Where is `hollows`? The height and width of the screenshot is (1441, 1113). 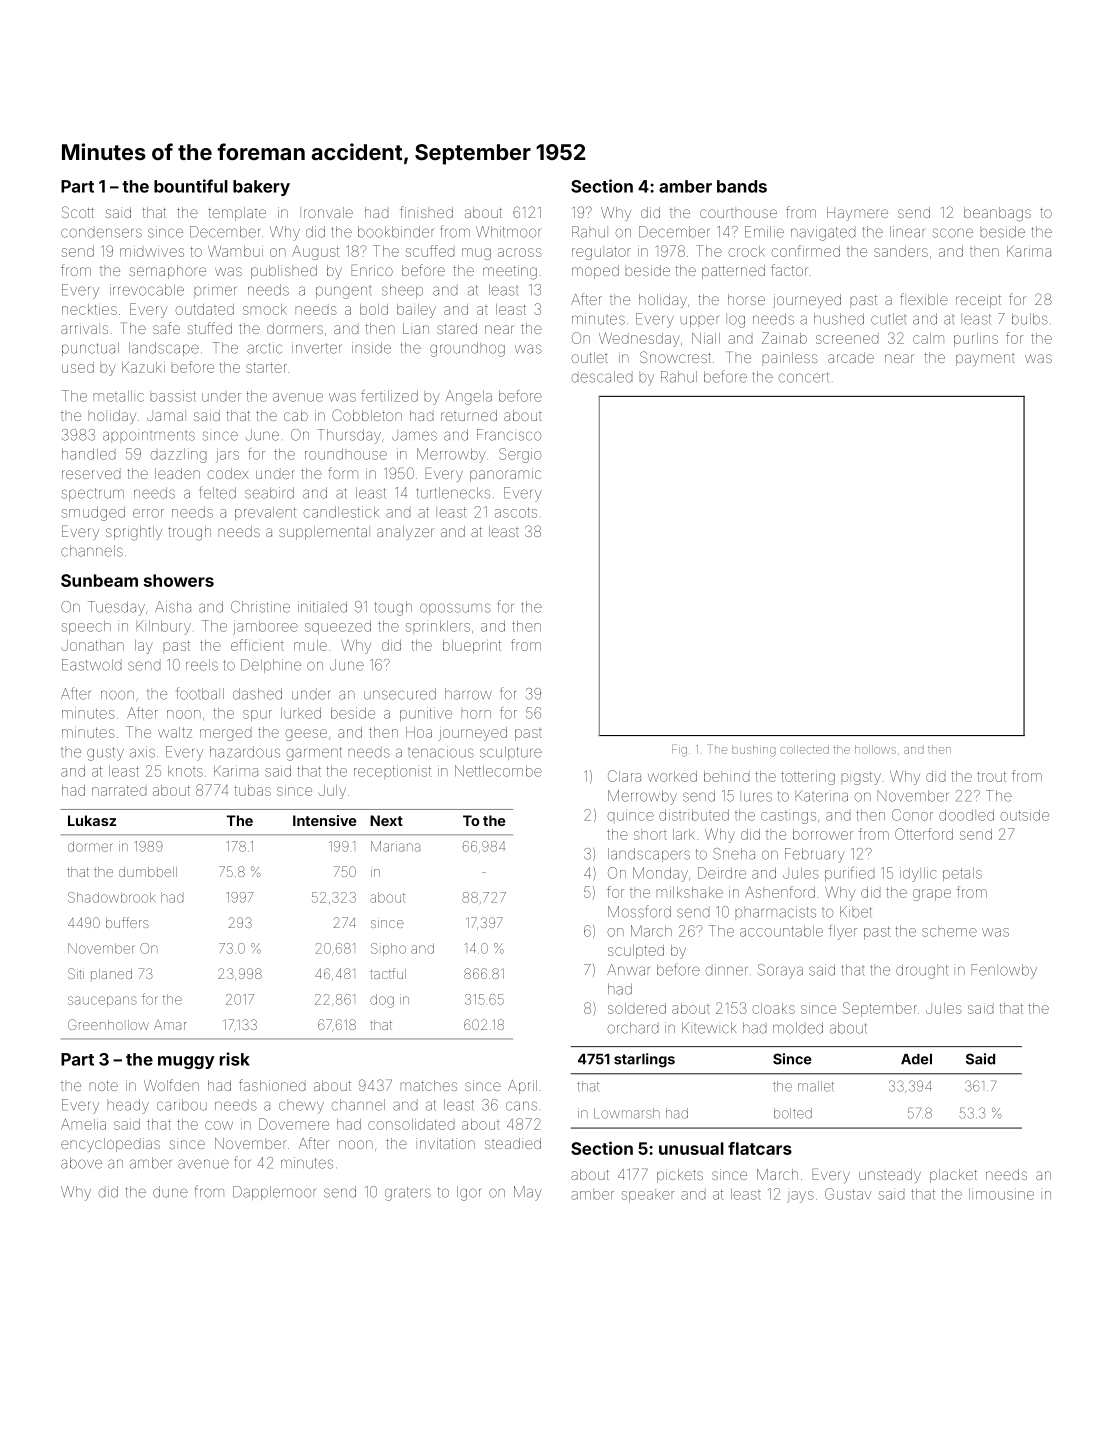 hollows is located at coordinates (875, 749).
